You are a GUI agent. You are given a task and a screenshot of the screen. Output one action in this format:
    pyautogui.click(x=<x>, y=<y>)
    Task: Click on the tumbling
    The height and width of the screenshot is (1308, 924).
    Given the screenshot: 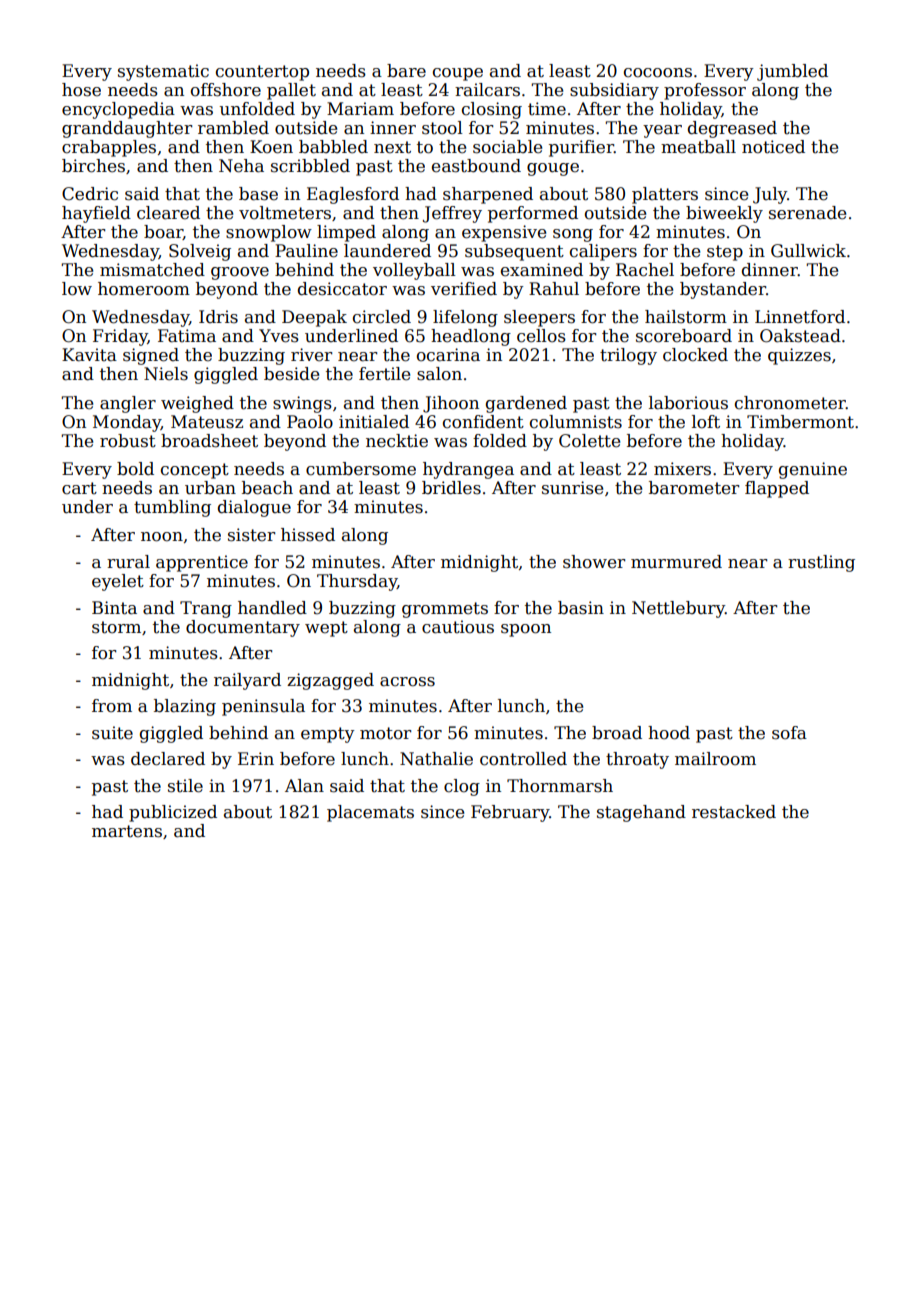 What is the action you would take?
    pyautogui.click(x=172, y=508)
